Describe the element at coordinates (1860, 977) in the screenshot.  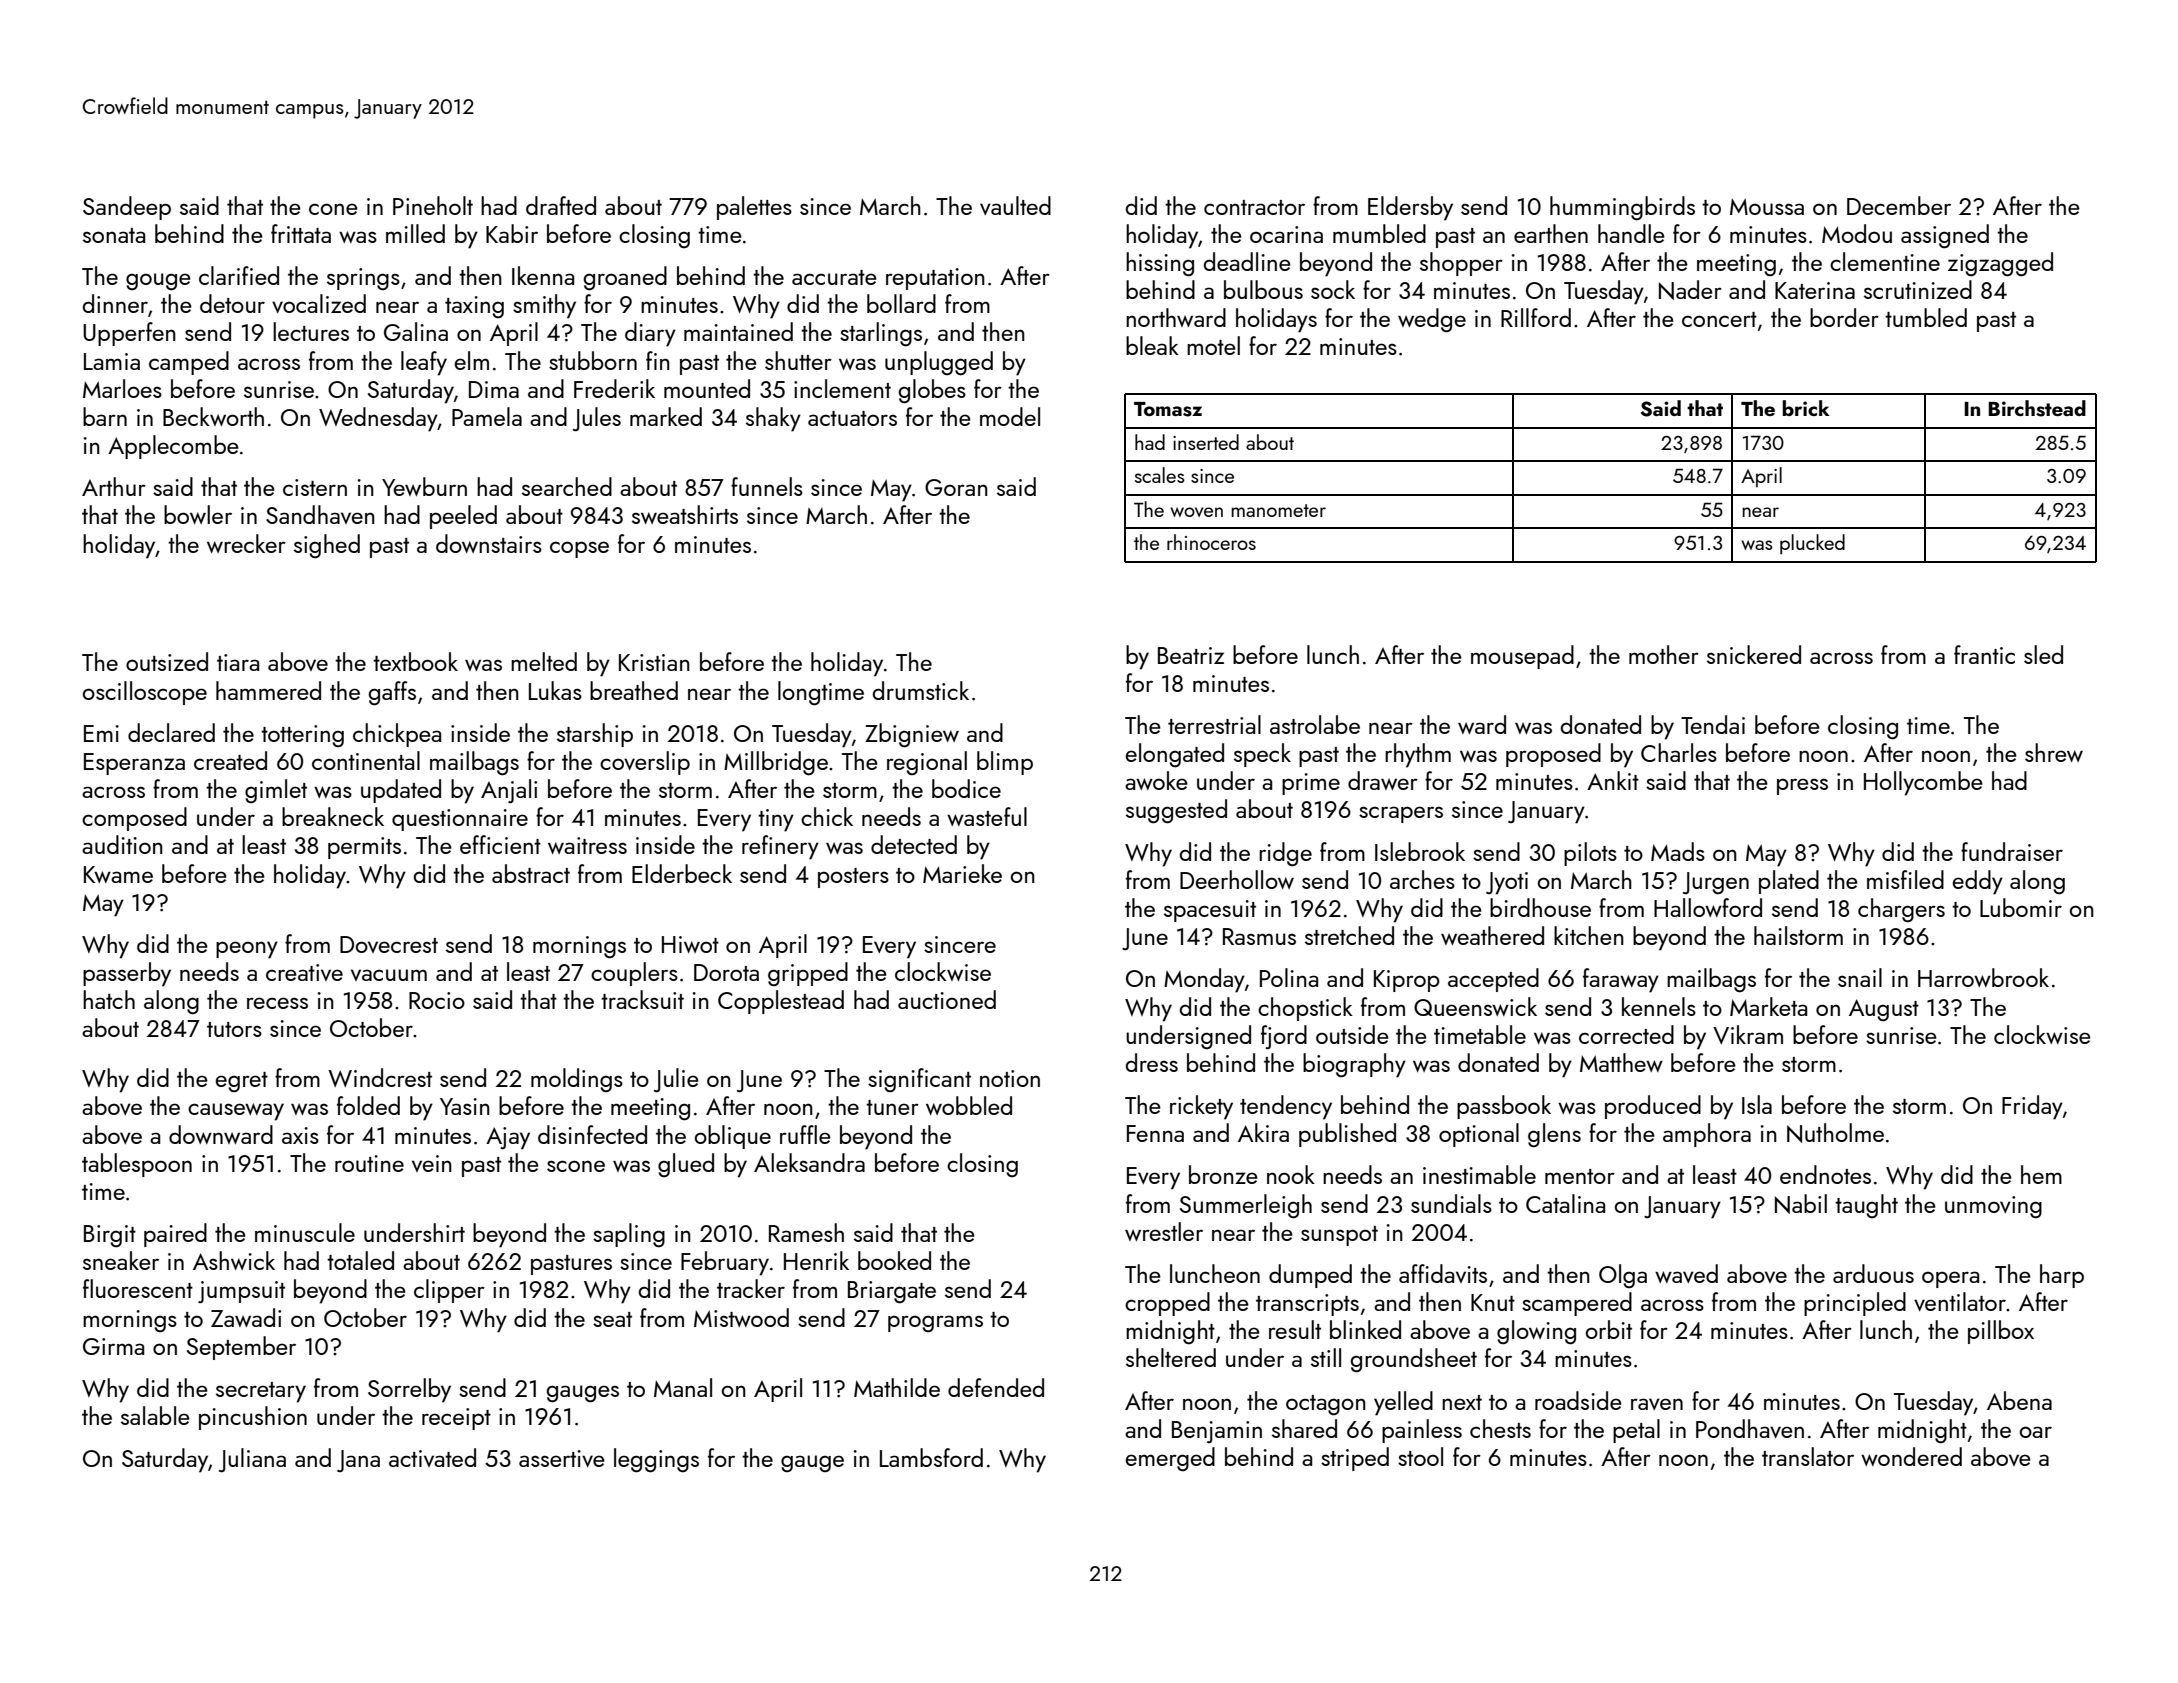
I see `snail` at that location.
